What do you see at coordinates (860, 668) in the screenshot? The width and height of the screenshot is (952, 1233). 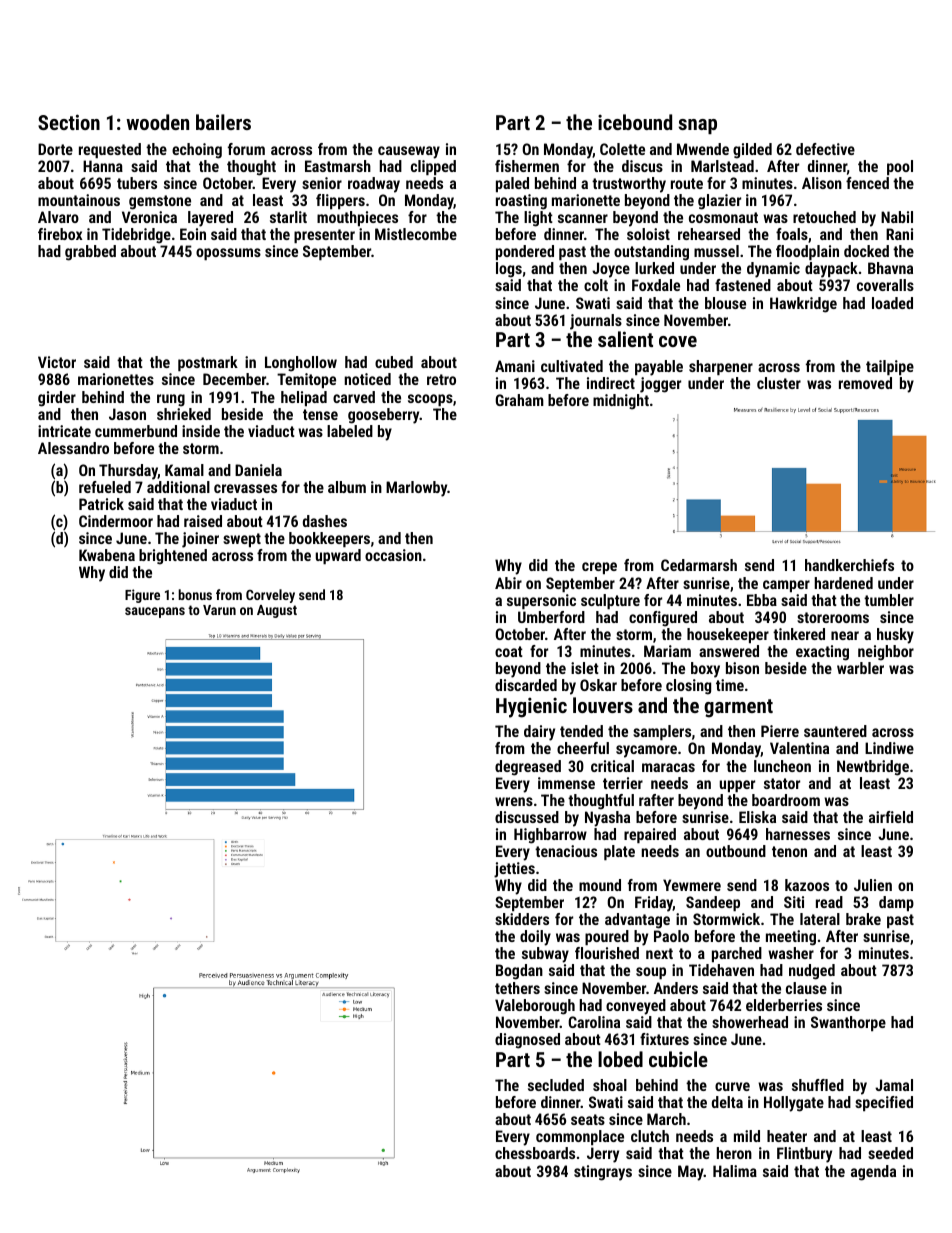 I see `warbler` at bounding box center [860, 668].
